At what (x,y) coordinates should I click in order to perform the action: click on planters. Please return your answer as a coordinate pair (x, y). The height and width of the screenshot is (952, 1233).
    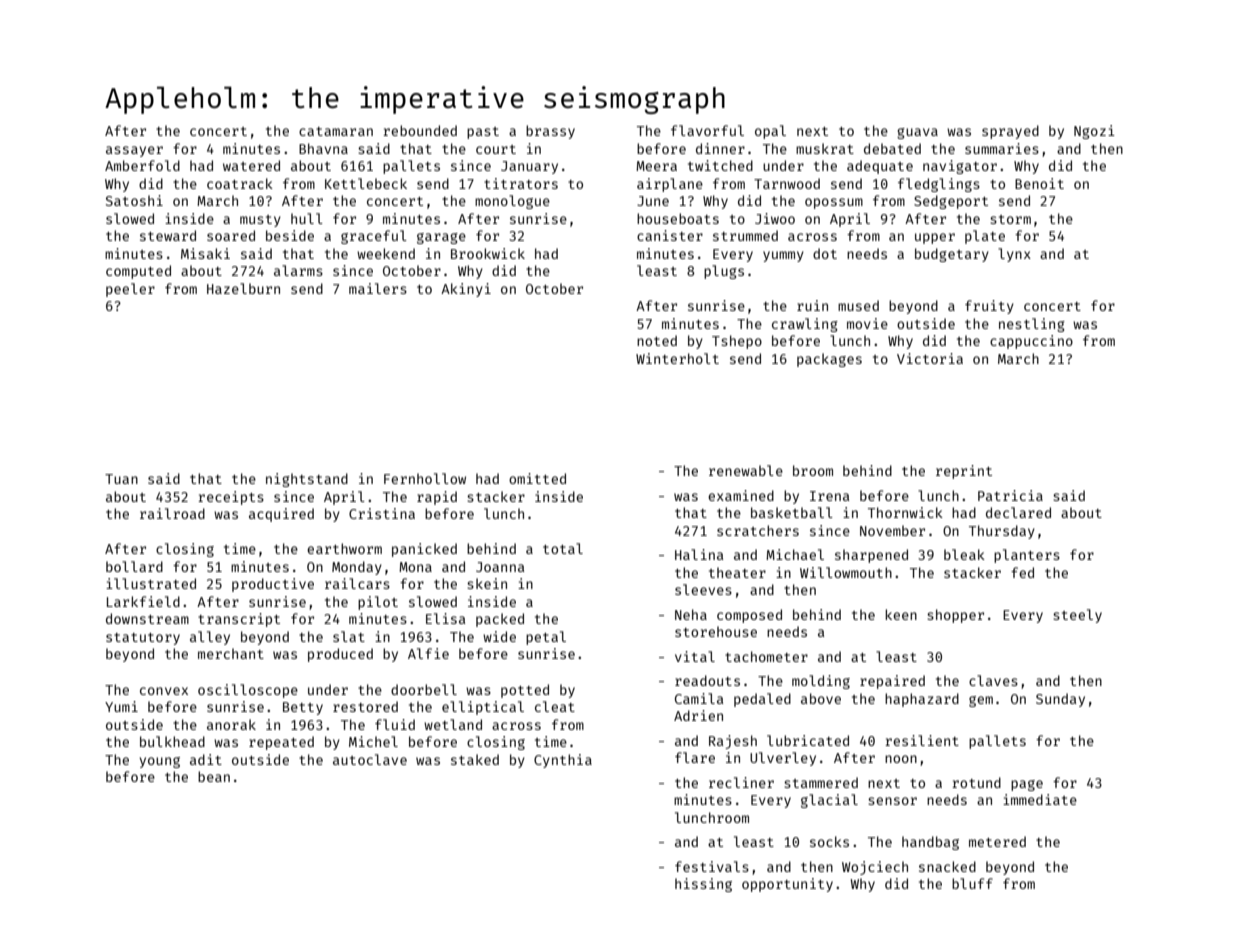
    Looking at the image, I should click on (1027, 556).
